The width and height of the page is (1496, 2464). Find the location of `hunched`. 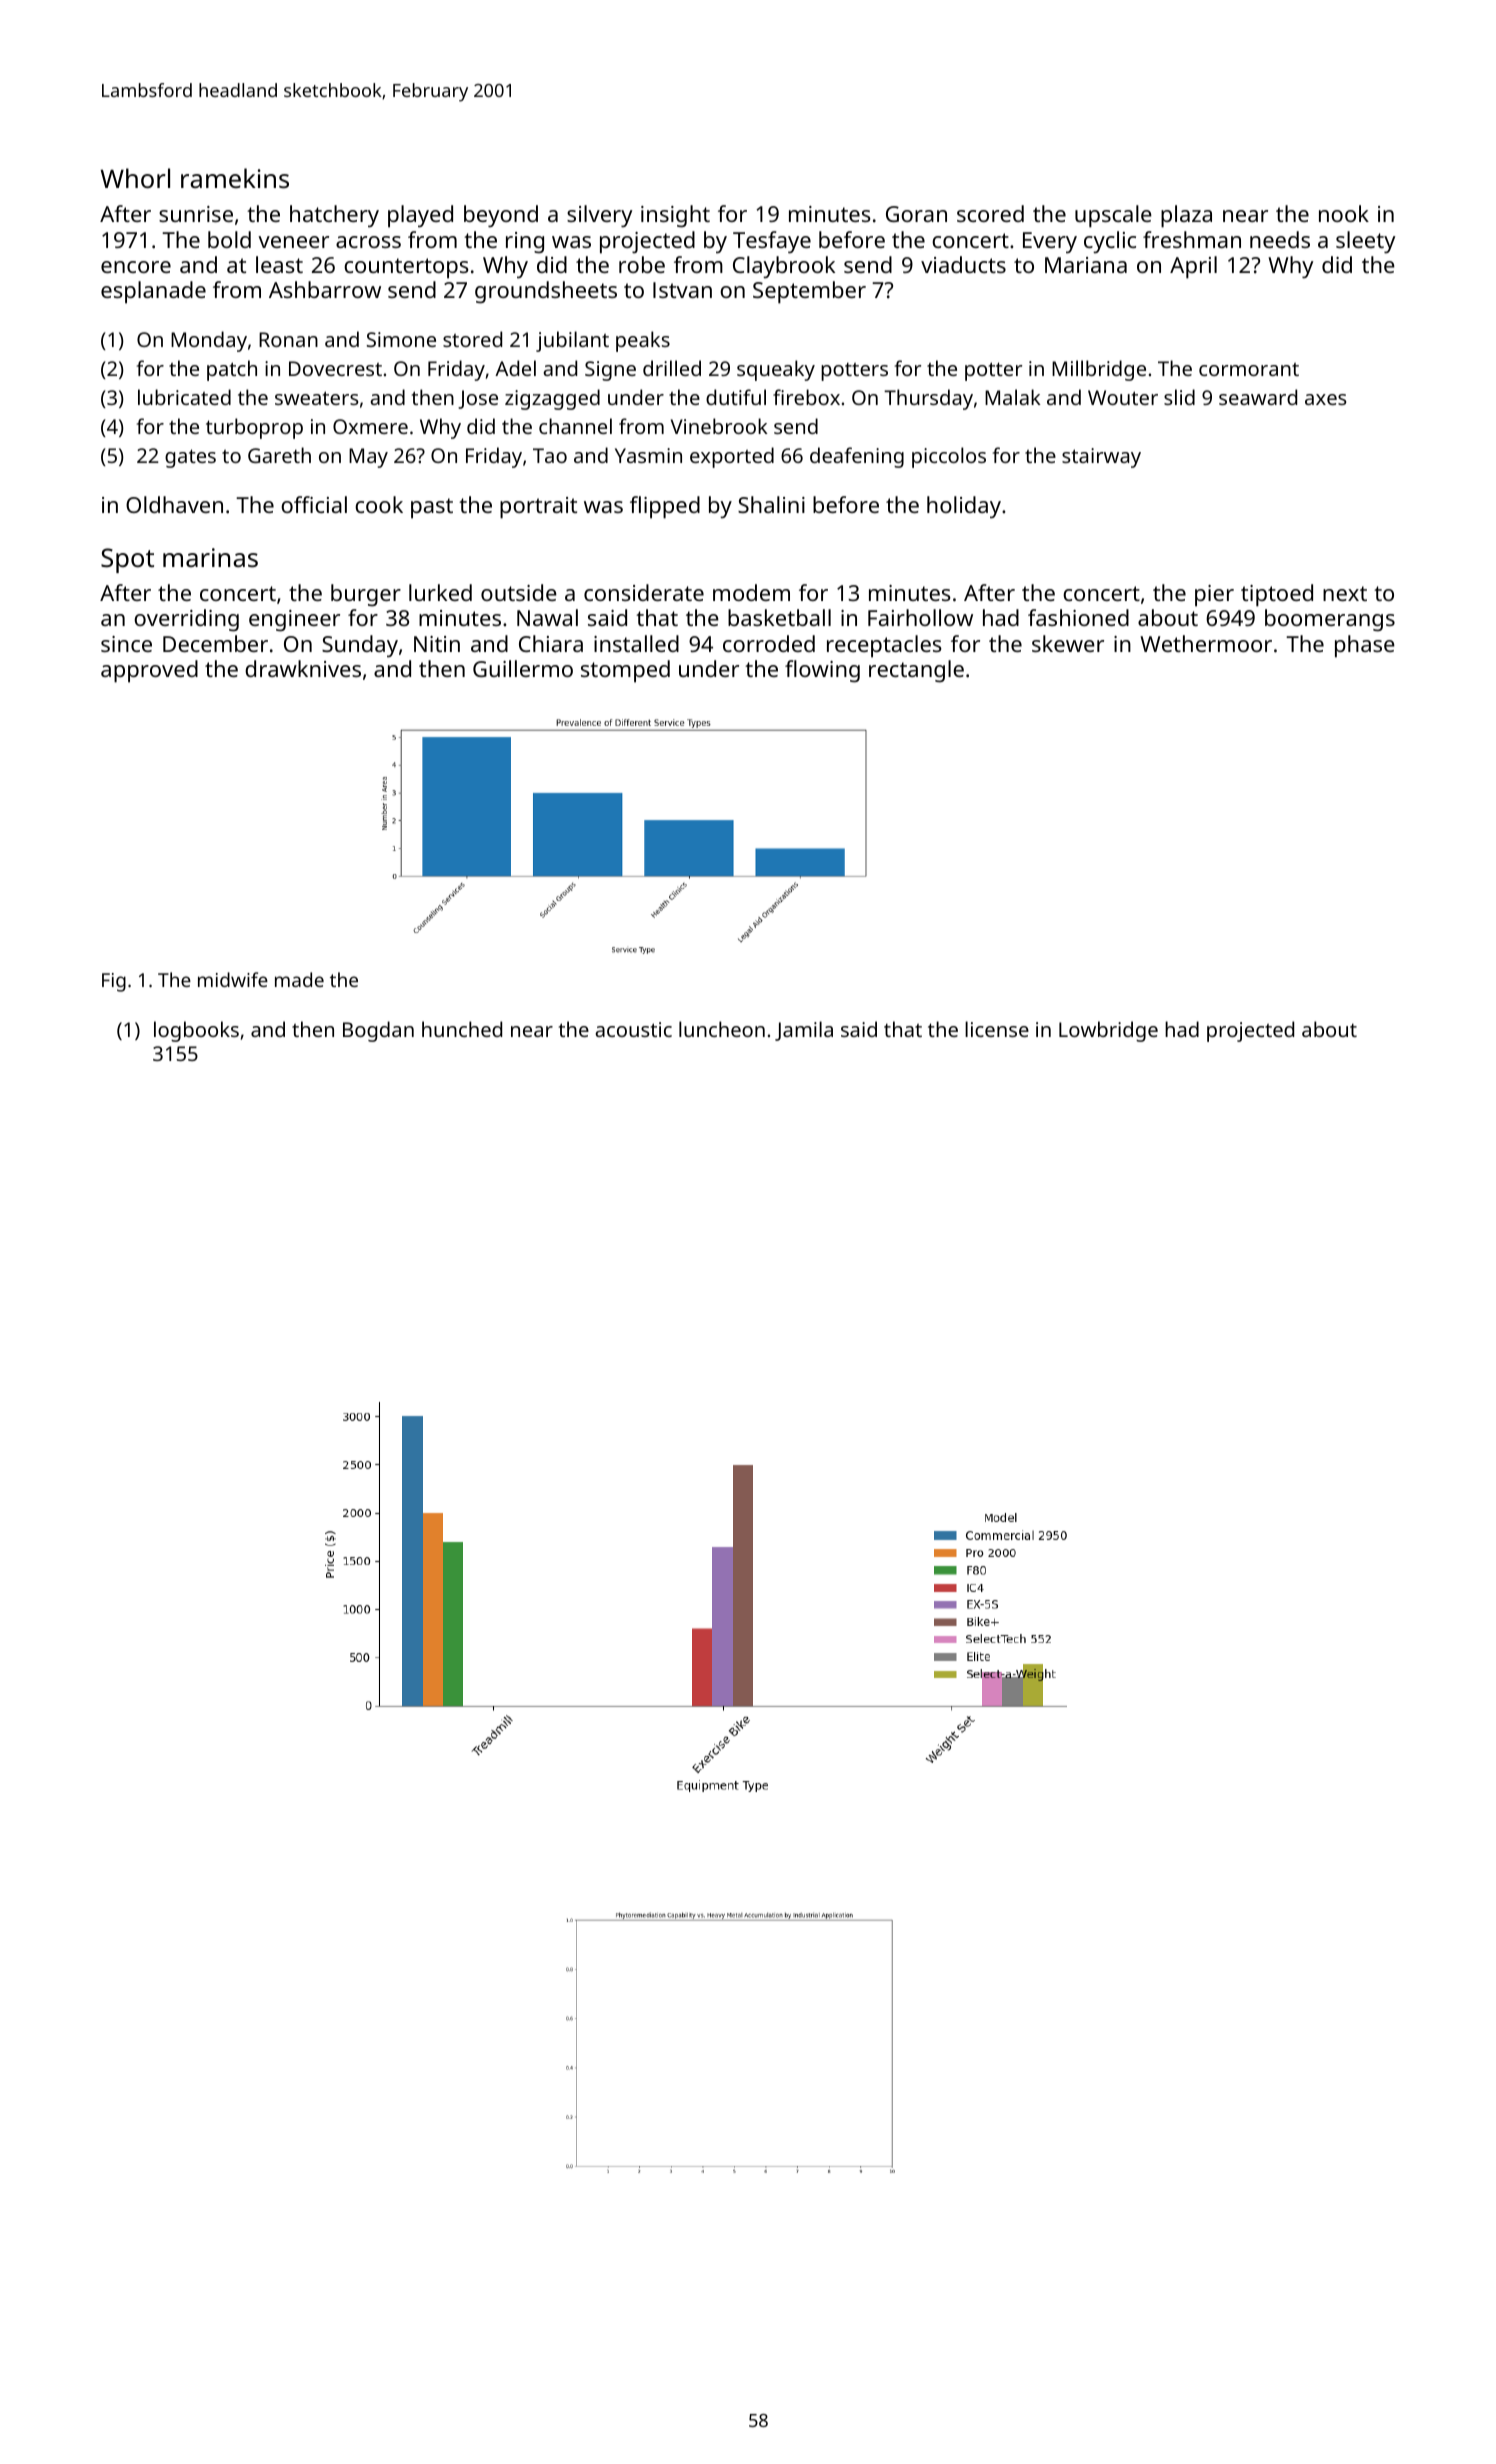

hunched is located at coordinates (462, 1029).
